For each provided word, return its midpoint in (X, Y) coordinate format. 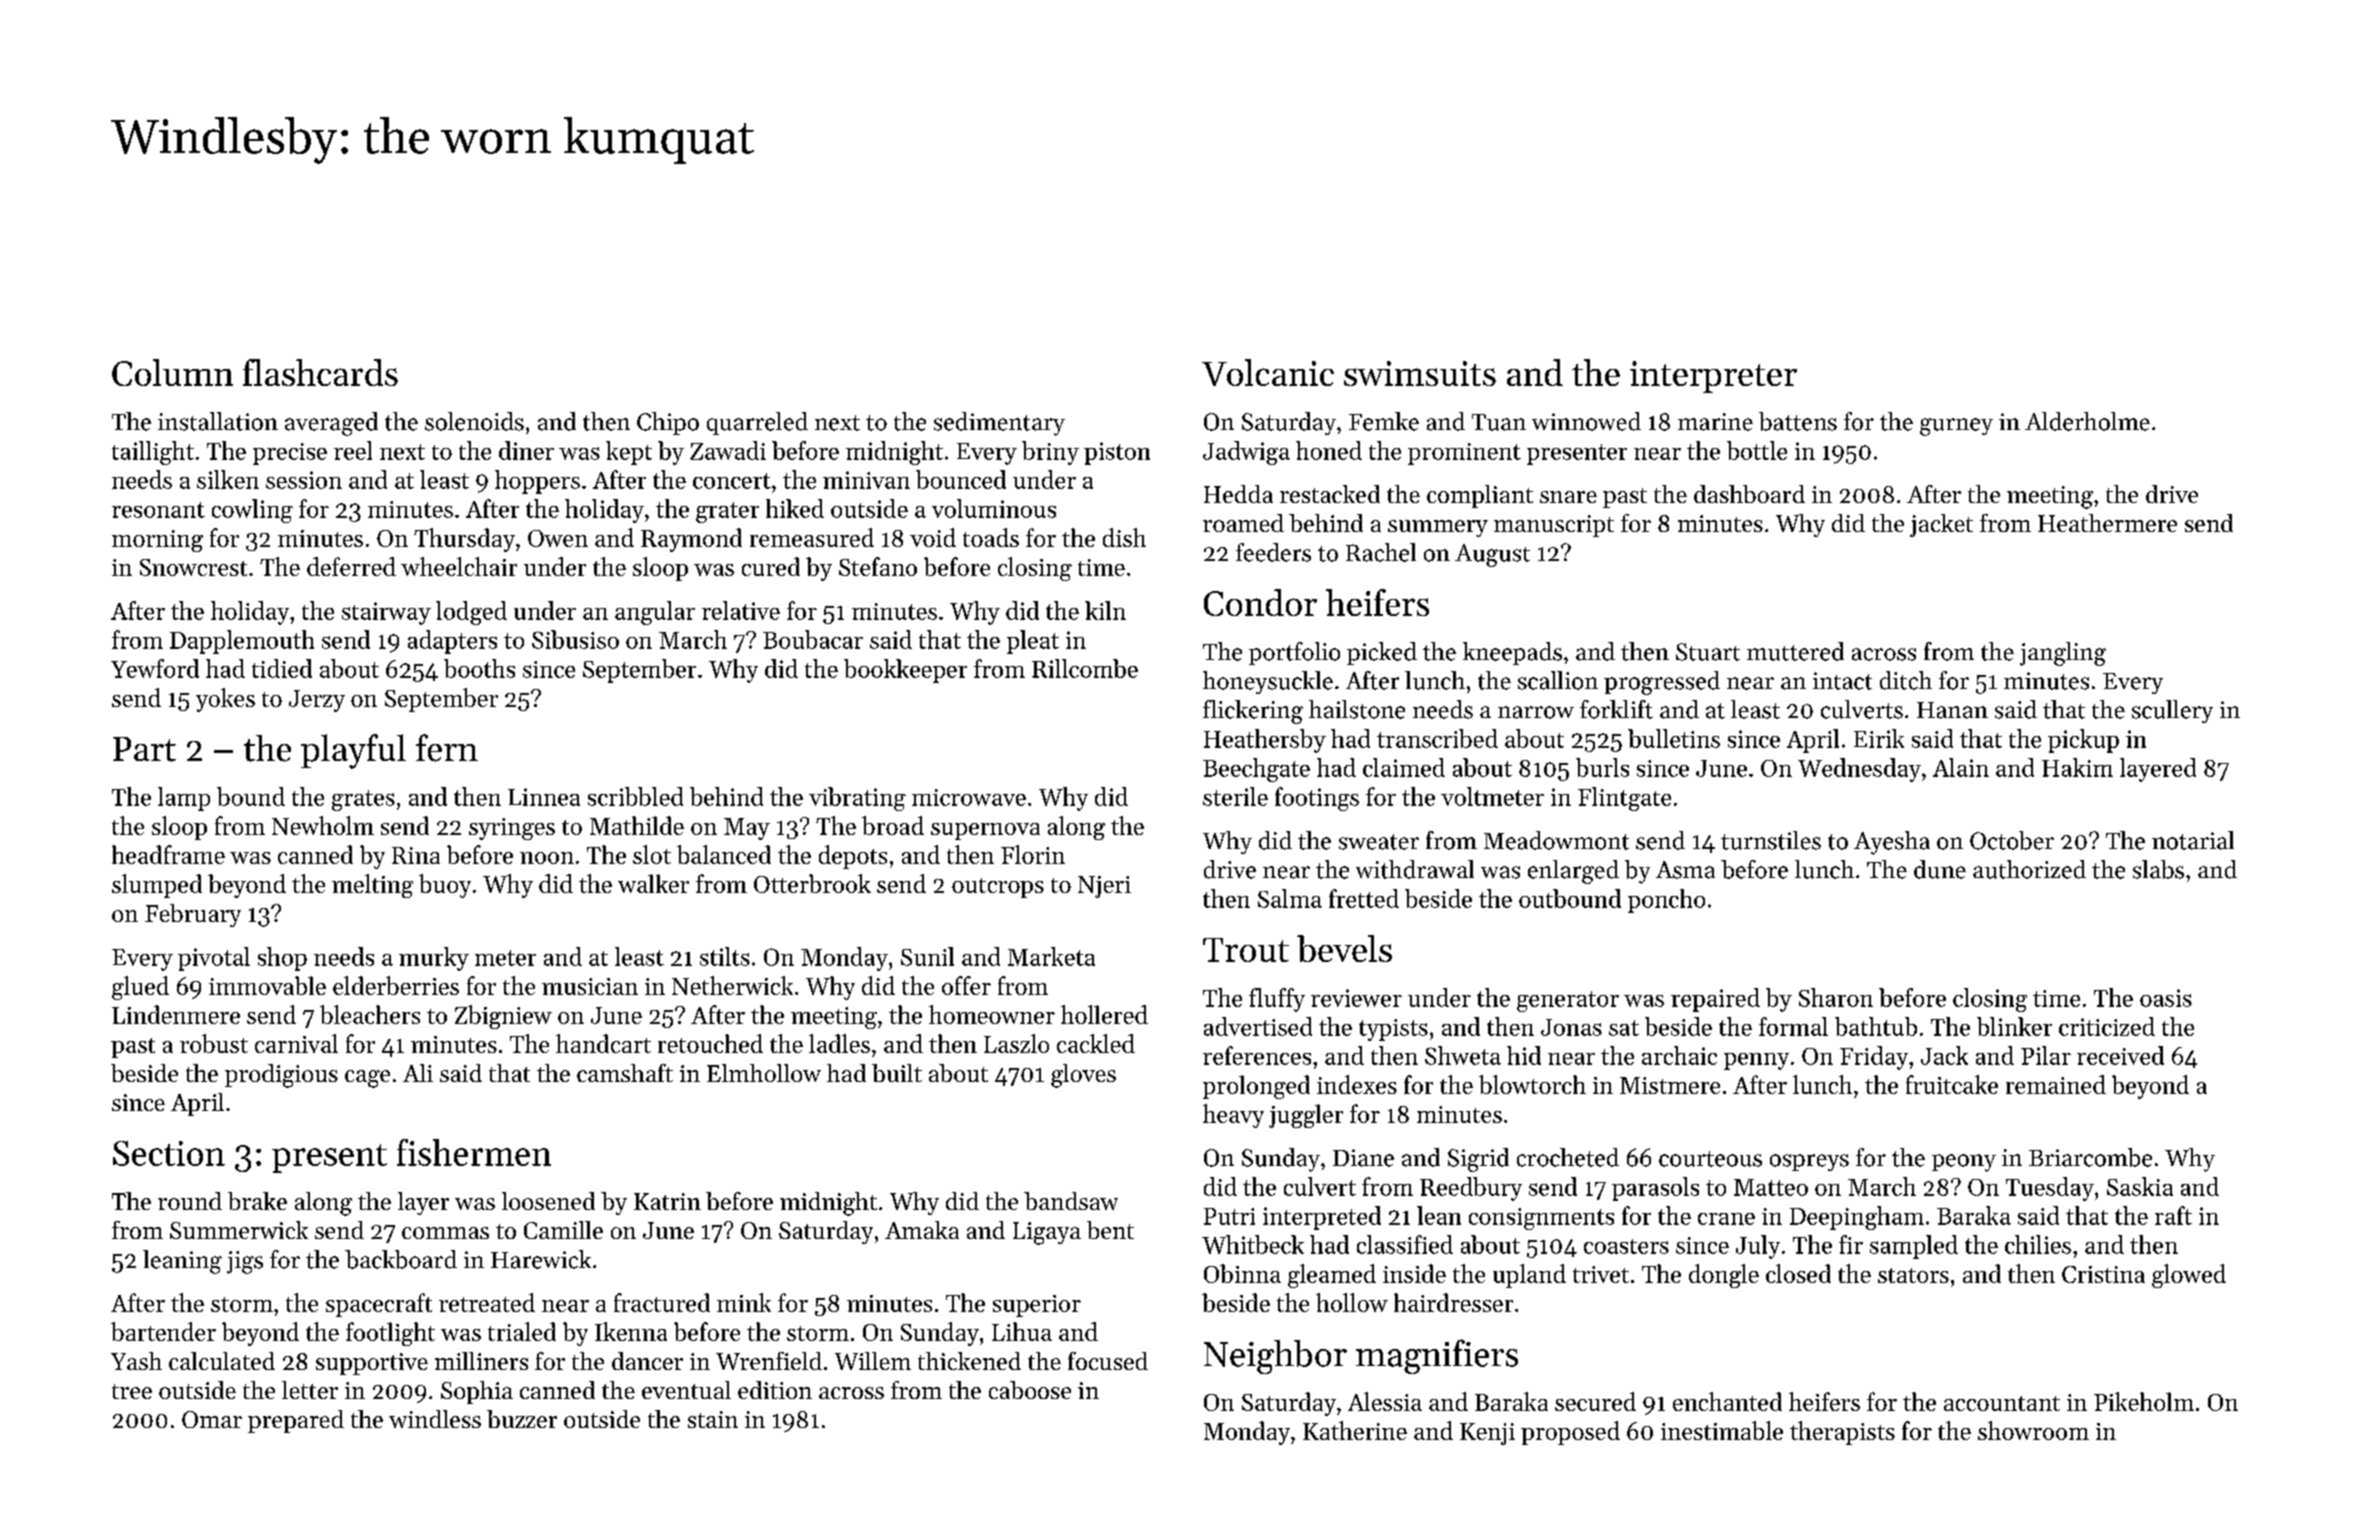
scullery (2172, 711)
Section (169, 1153)
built (897, 1073)
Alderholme (2087, 421)
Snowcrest (193, 567)
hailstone (1357, 709)
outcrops (998, 888)
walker (653, 883)
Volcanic (1268, 372)
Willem (873, 1361)
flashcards (320, 372)
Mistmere (1670, 1085)
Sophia (477, 1392)
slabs (2158, 869)
